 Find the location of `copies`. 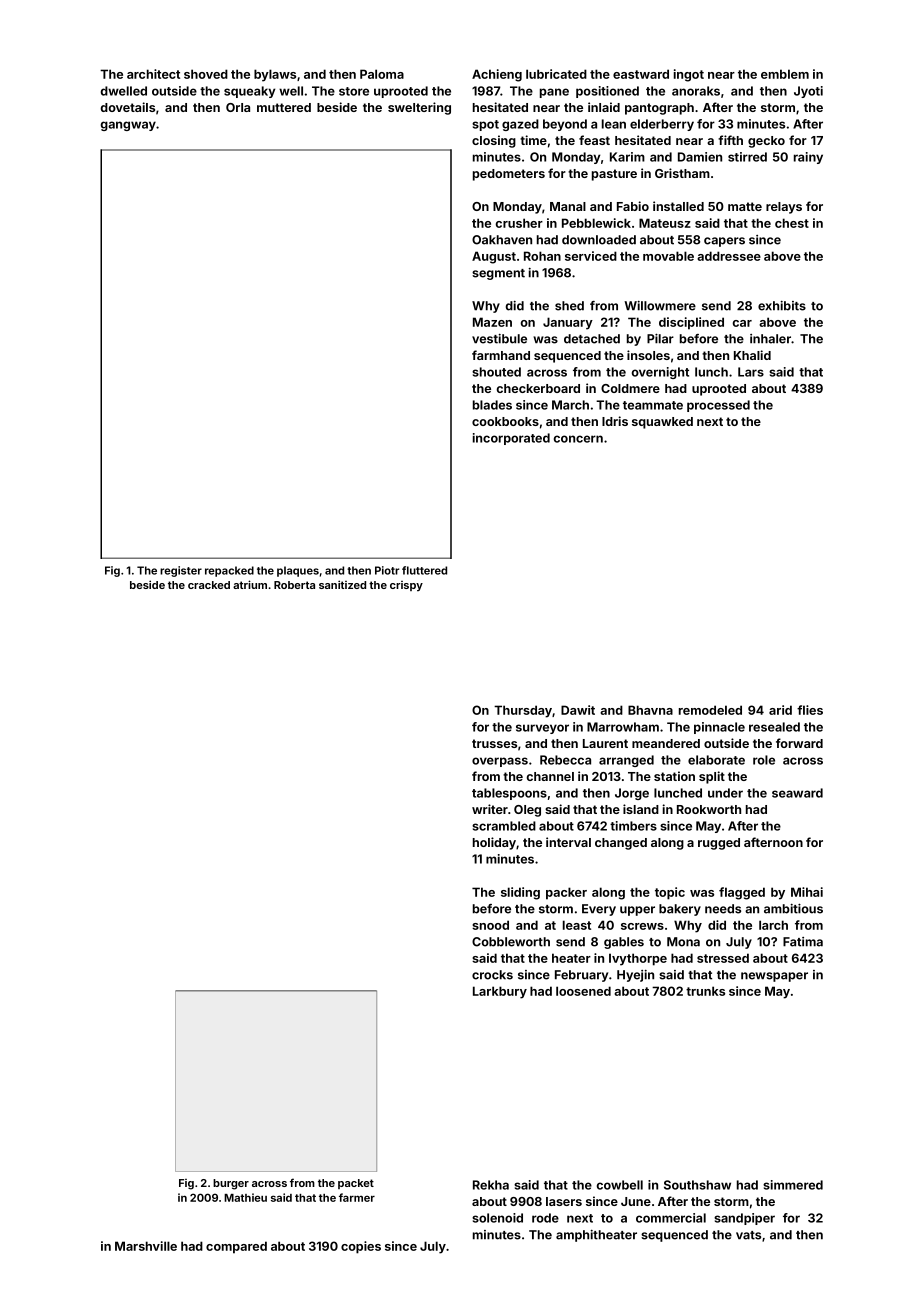

copies is located at coordinates (361, 1247).
